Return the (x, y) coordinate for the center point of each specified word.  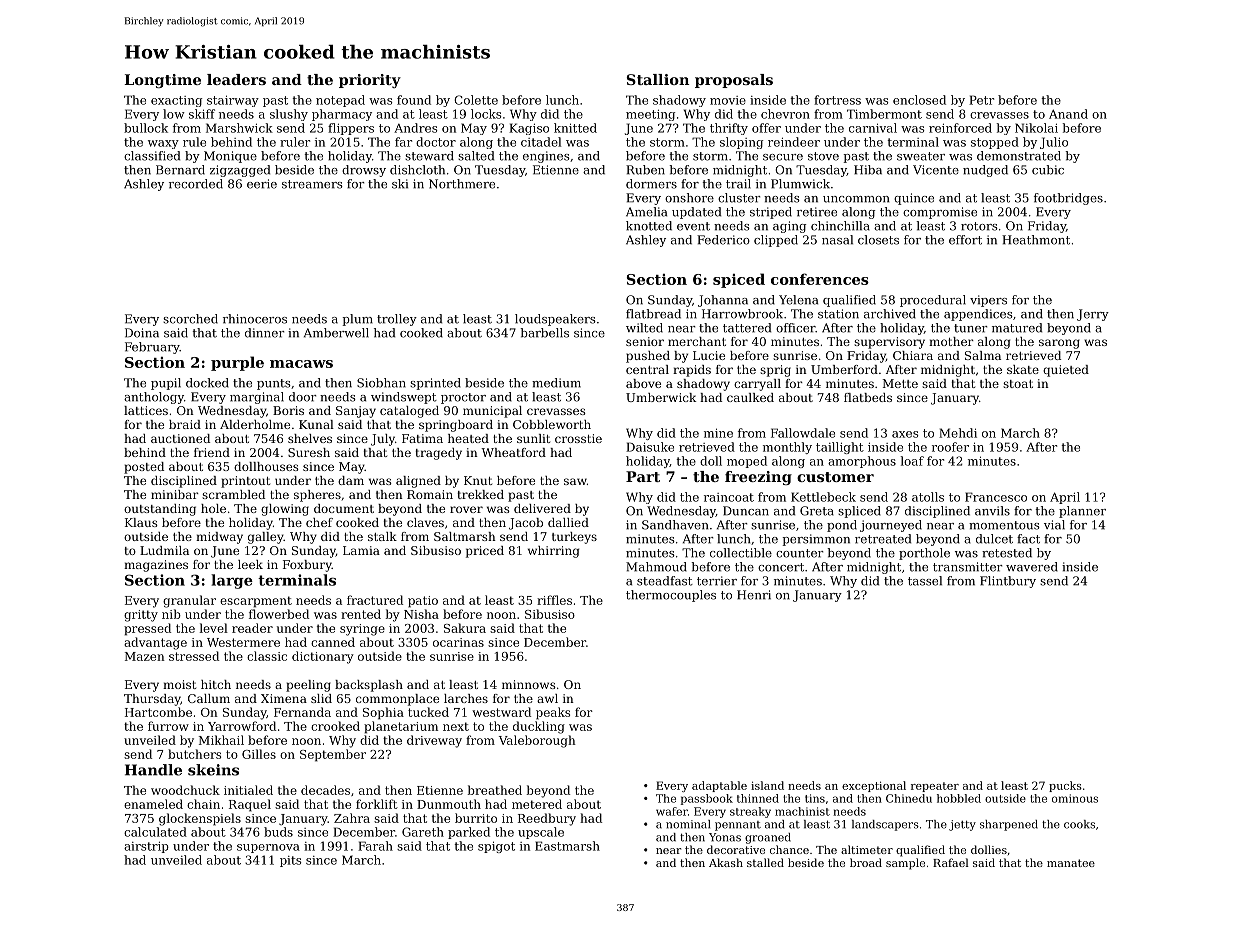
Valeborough (537, 741)
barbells (544, 333)
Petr (981, 100)
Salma (983, 355)
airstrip (146, 847)
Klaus (141, 522)
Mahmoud (656, 567)
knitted (575, 128)
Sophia (383, 713)
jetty (962, 825)
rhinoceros (255, 319)
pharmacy (342, 115)
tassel (925, 581)
